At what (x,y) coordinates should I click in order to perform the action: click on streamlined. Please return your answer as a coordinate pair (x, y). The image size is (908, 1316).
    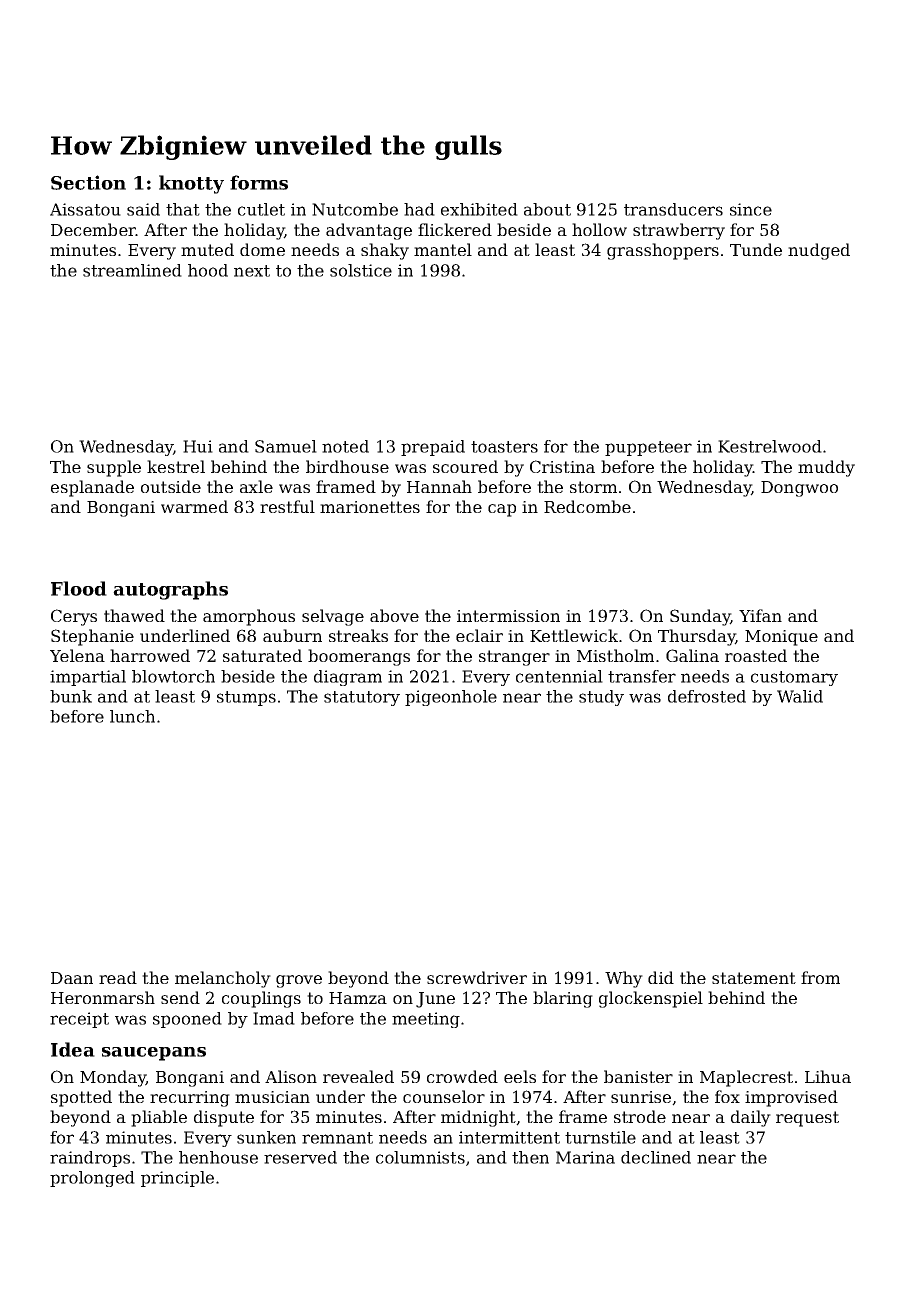
    Looking at the image, I should click on (132, 270).
